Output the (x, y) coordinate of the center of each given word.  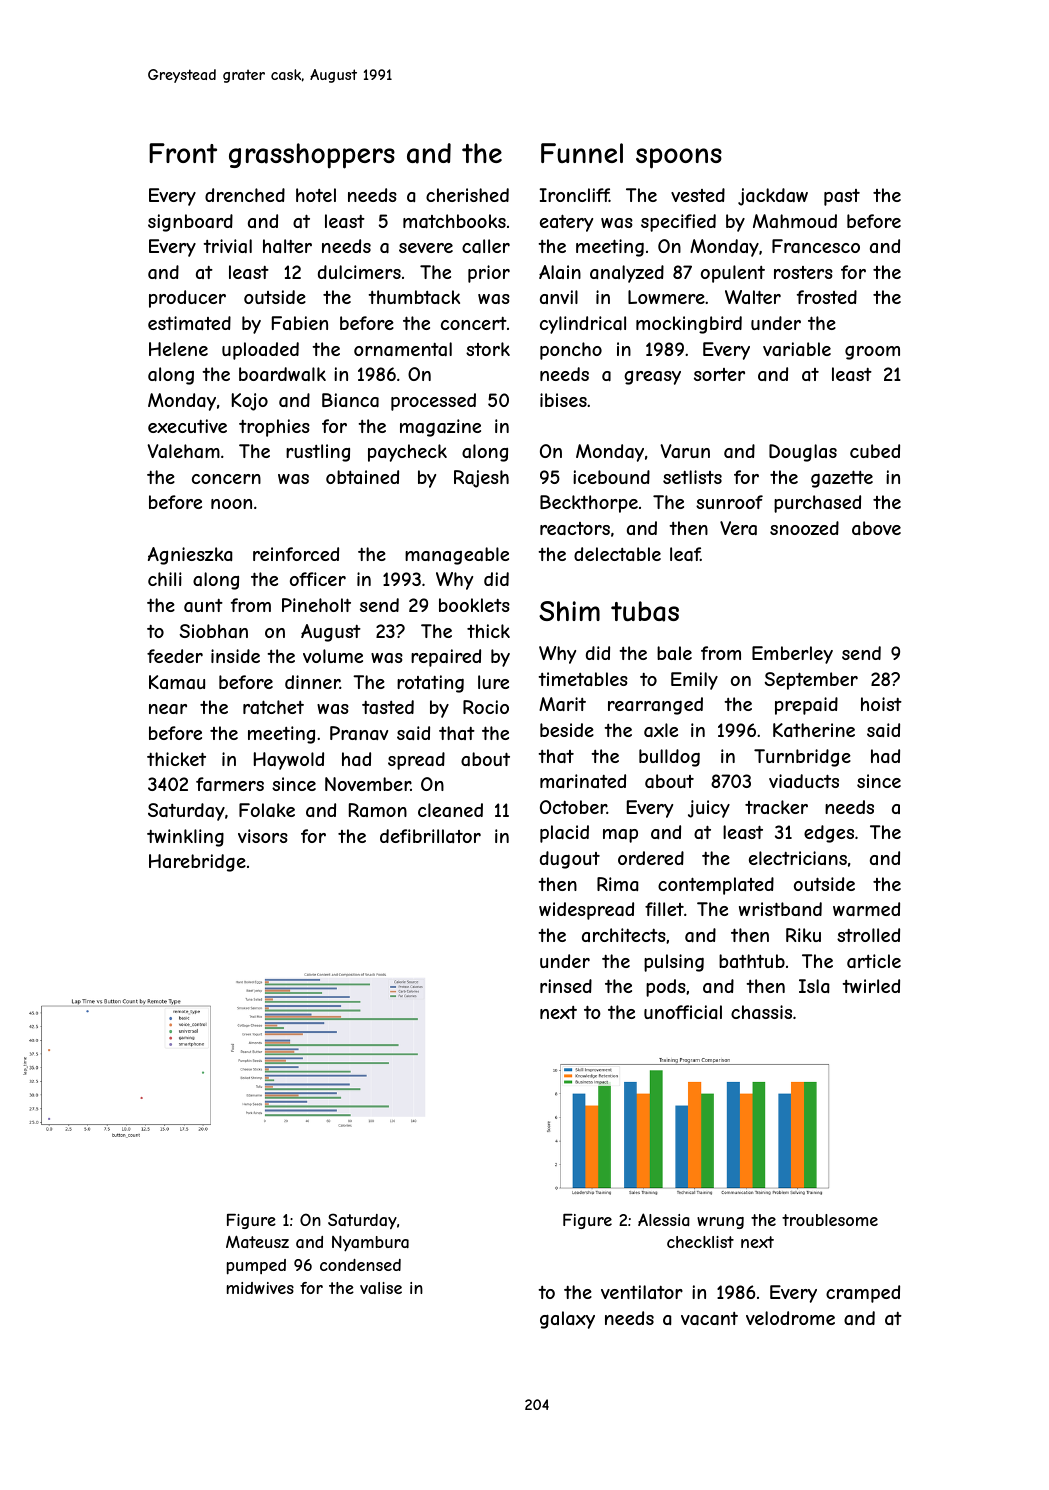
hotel (316, 195)
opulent (733, 274)
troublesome (830, 1220)
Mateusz (257, 1241)
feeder (175, 656)
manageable (457, 556)
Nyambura (370, 1243)
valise (381, 1288)
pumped (256, 1267)
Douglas (803, 453)
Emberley (792, 655)
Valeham (183, 451)
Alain (560, 272)
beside (567, 730)
